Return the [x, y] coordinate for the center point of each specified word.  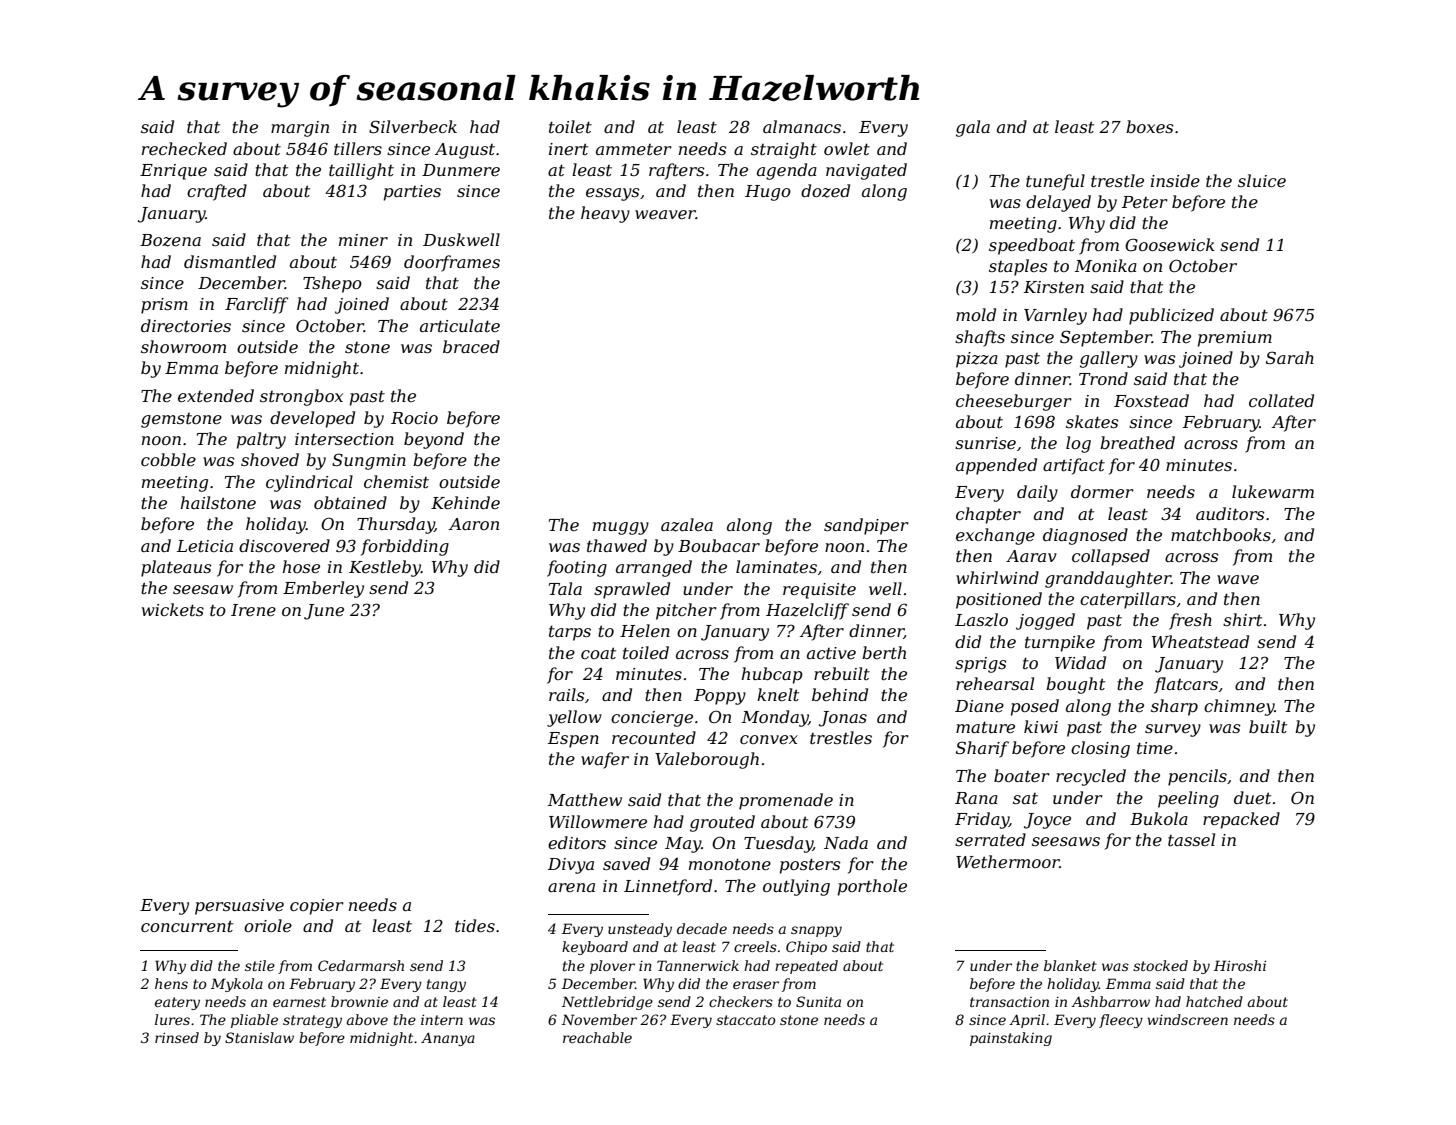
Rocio [414, 418]
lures [172, 1019]
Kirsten [1054, 287]
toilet [570, 126]
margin [300, 129]
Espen [573, 740]
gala [973, 128]
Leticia [205, 546]
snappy [816, 931]
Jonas [843, 719]
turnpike [1060, 643]
